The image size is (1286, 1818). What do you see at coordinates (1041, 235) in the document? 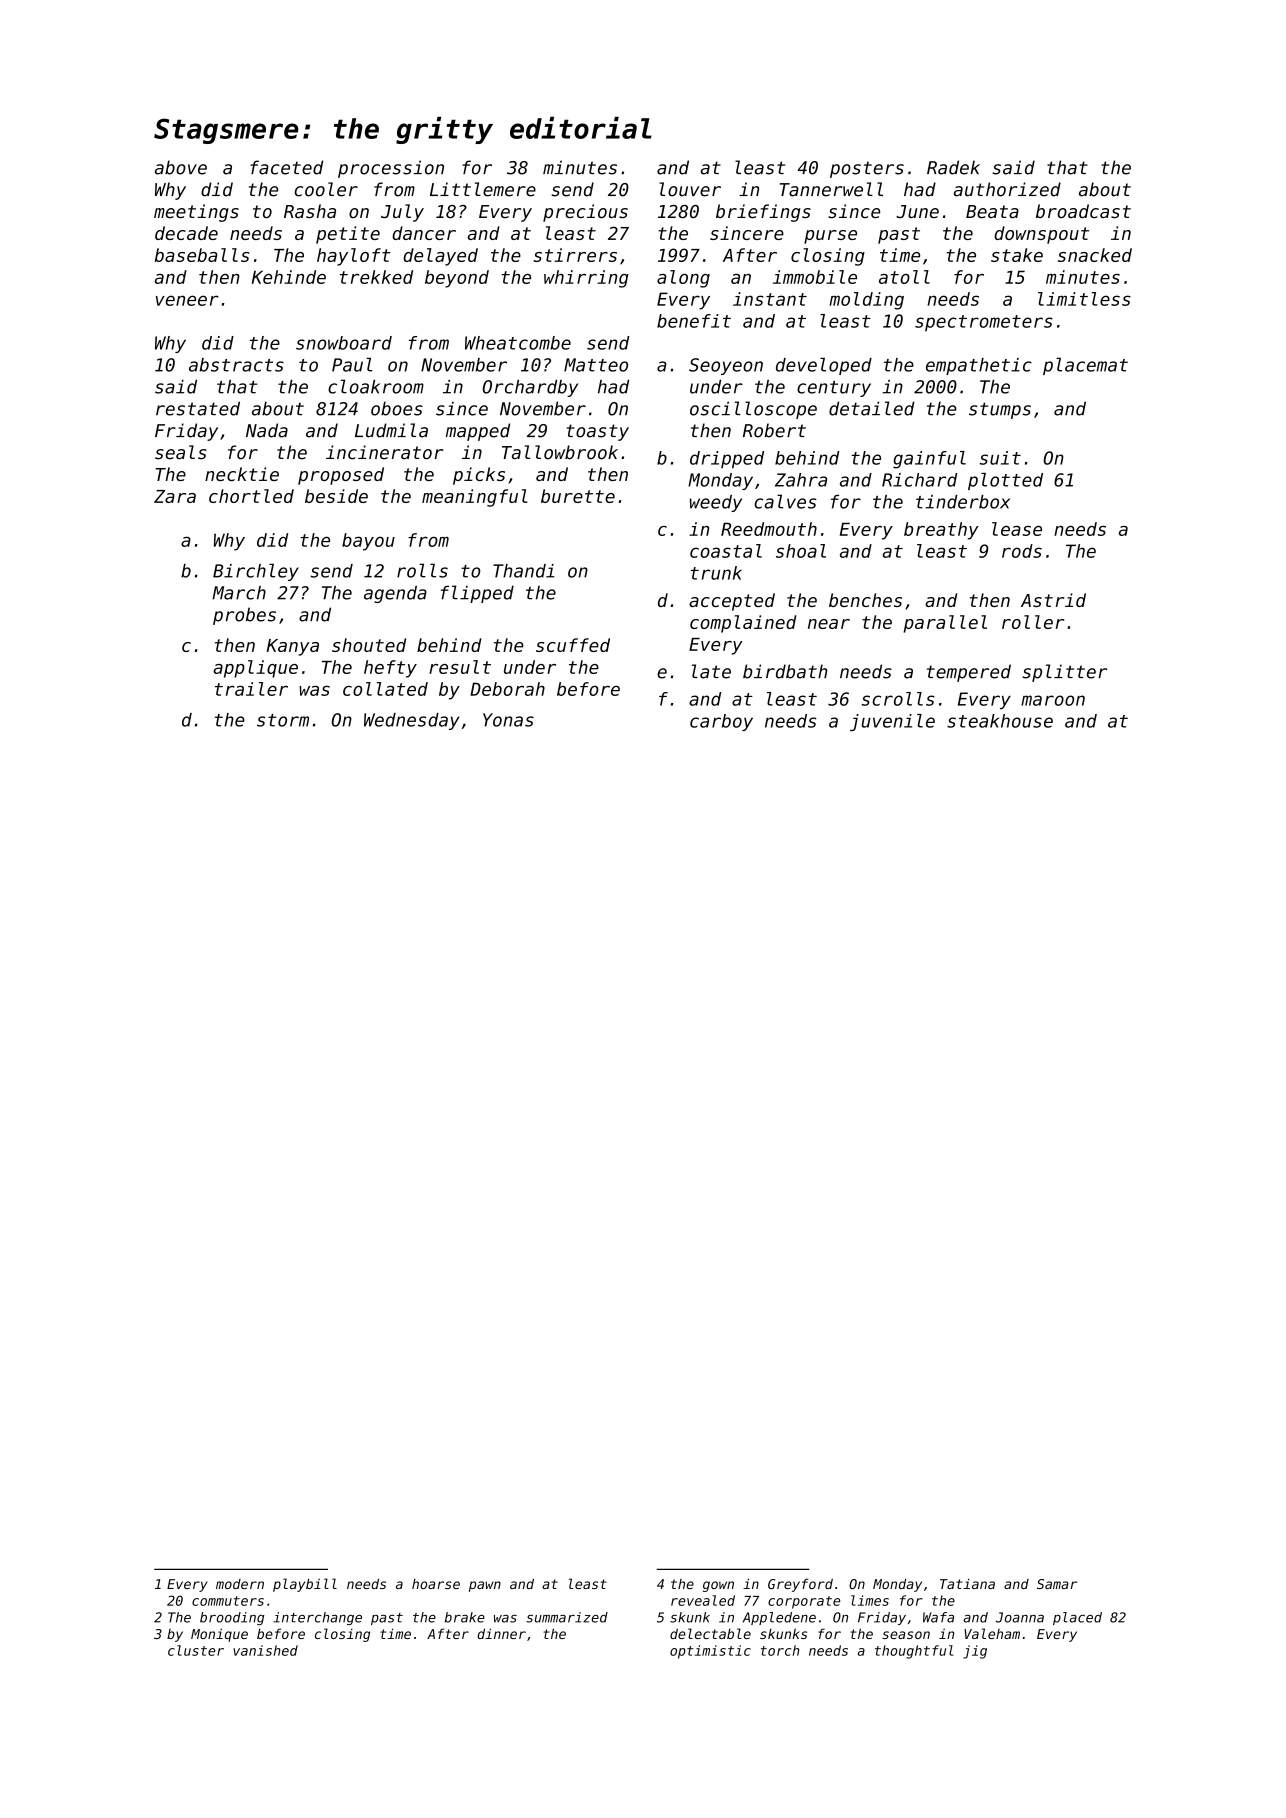
I see `downspout` at bounding box center [1041, 235].
